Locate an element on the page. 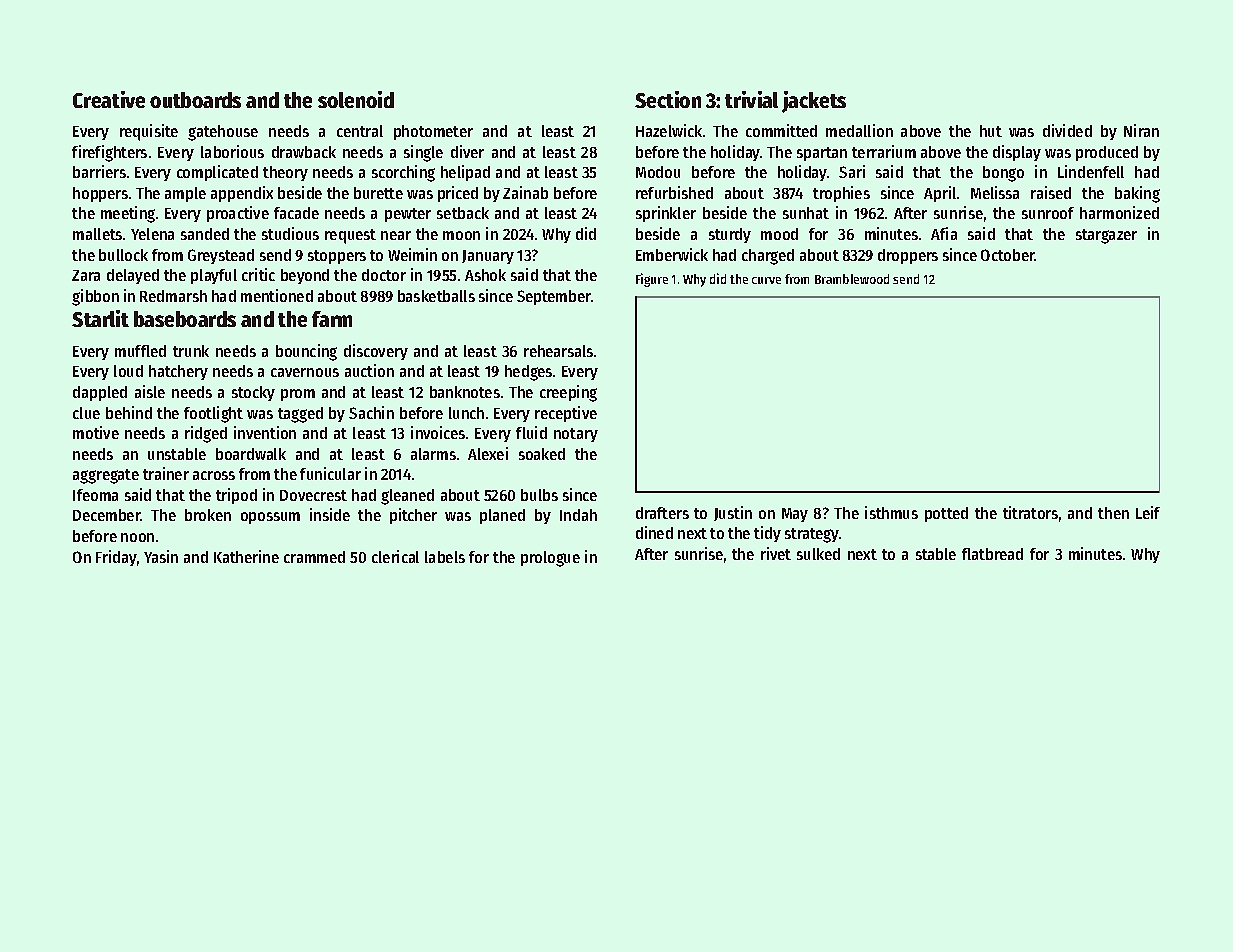  Friday is located at coordinates (116, 558).
